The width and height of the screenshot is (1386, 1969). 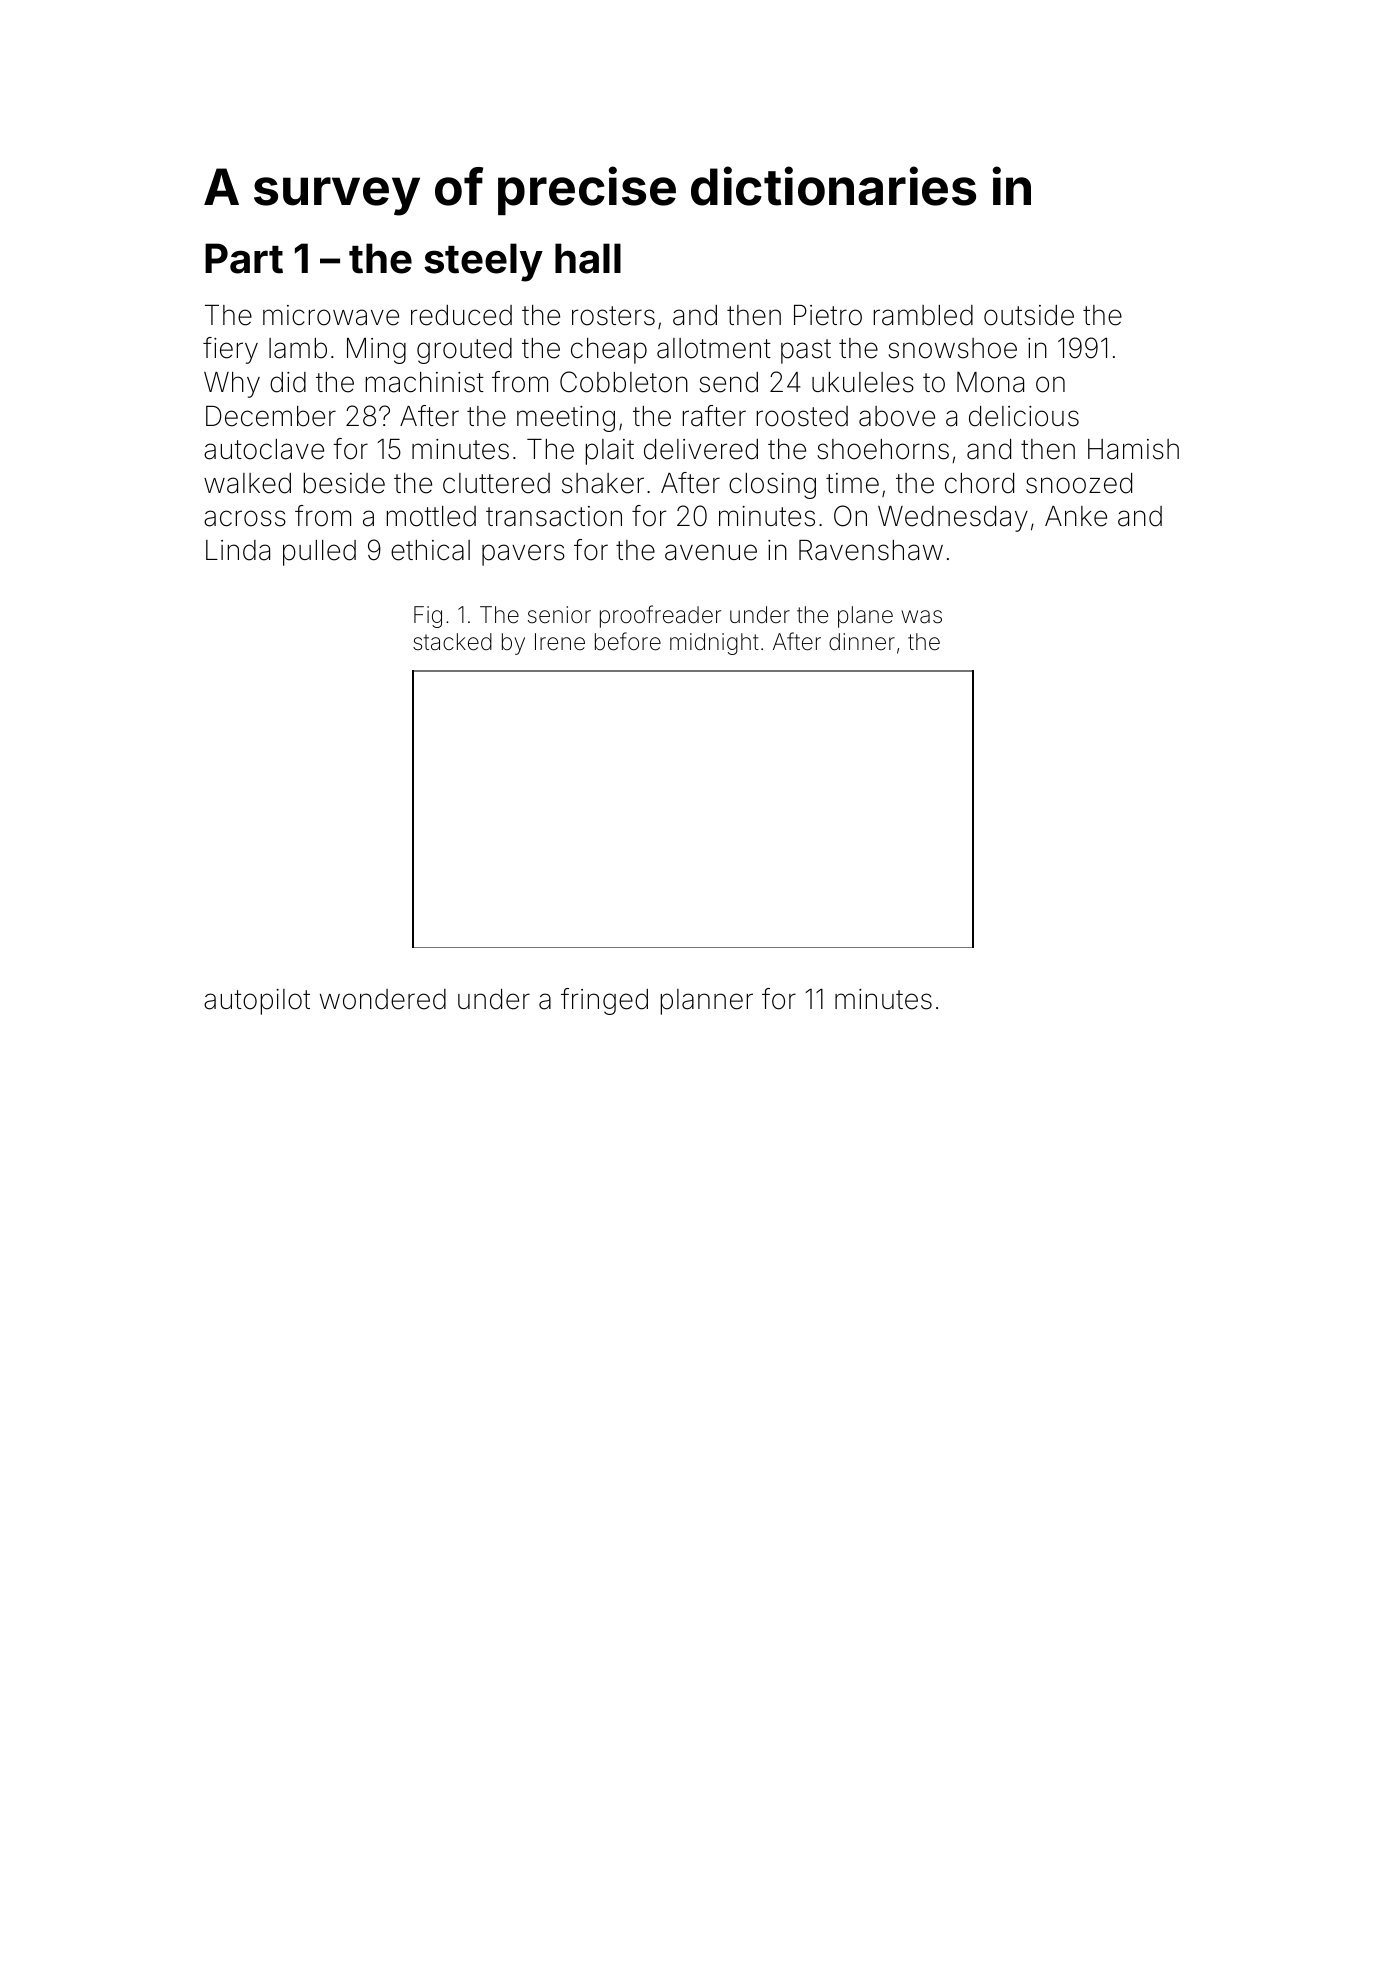 What do you see at coordinates (244, 258) in the screenshot?
I see `Part` at bounding box center [244, 258].
